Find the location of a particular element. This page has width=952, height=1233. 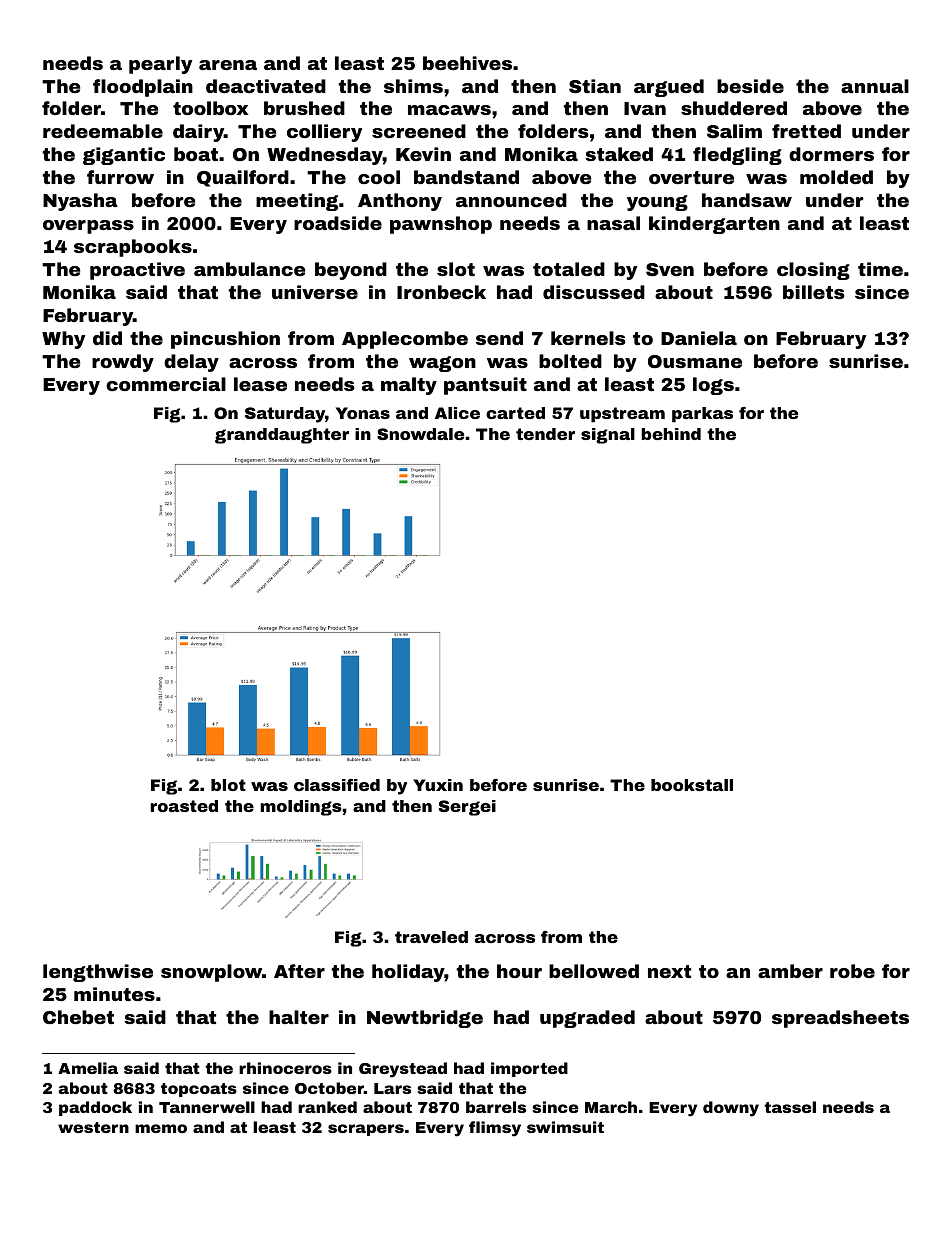

roasted is located at coordinates (184, 806).
